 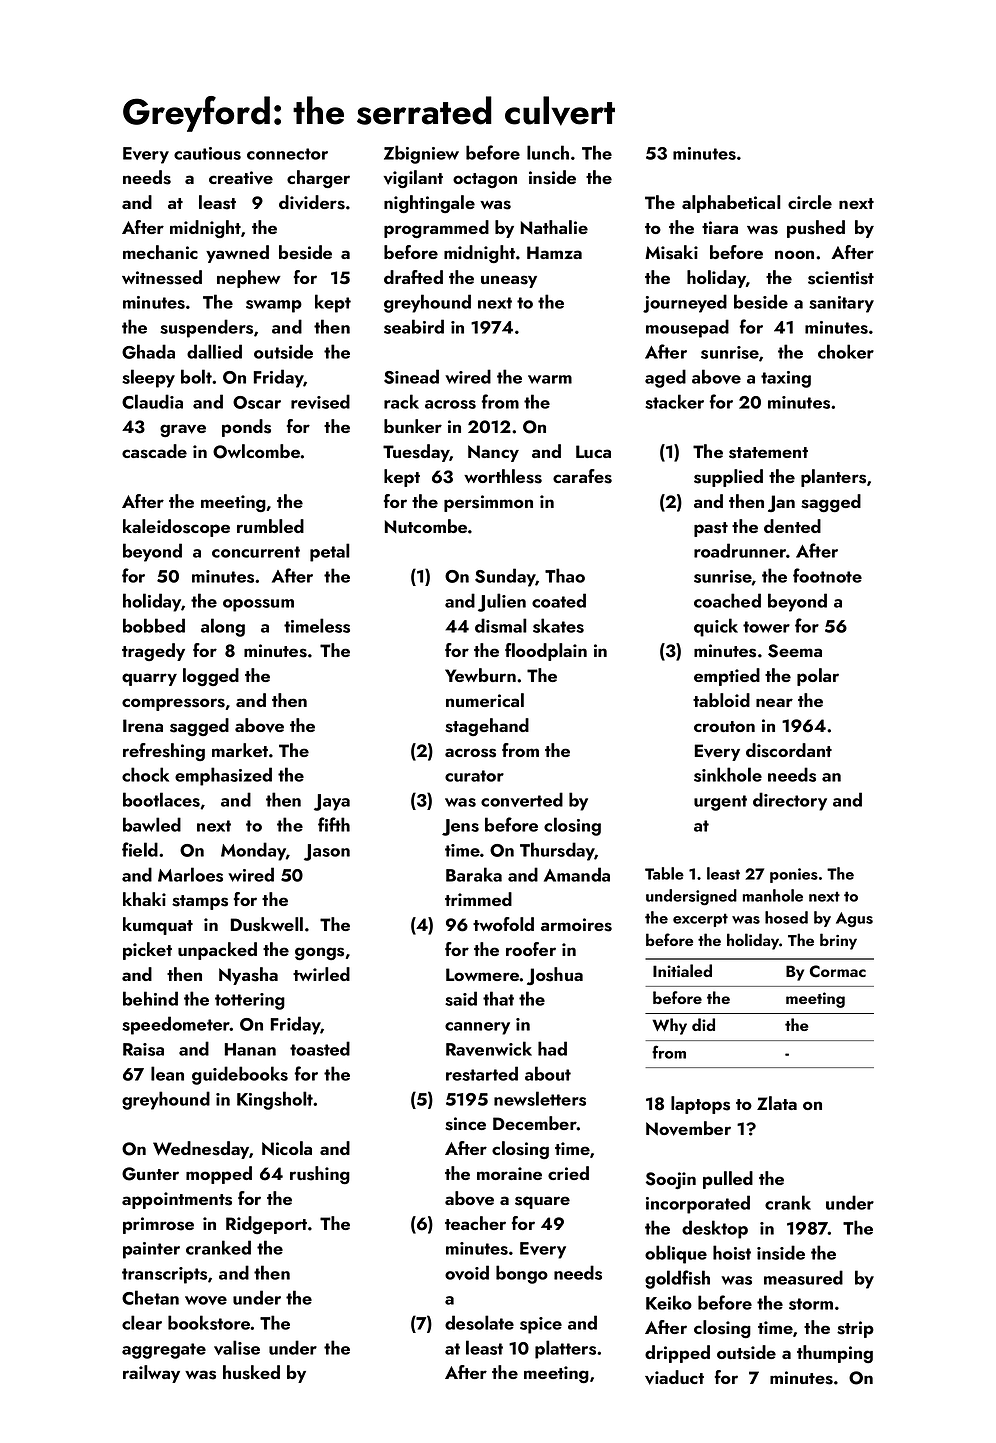 I want to click on Monday, so click(x=253, y=851).
